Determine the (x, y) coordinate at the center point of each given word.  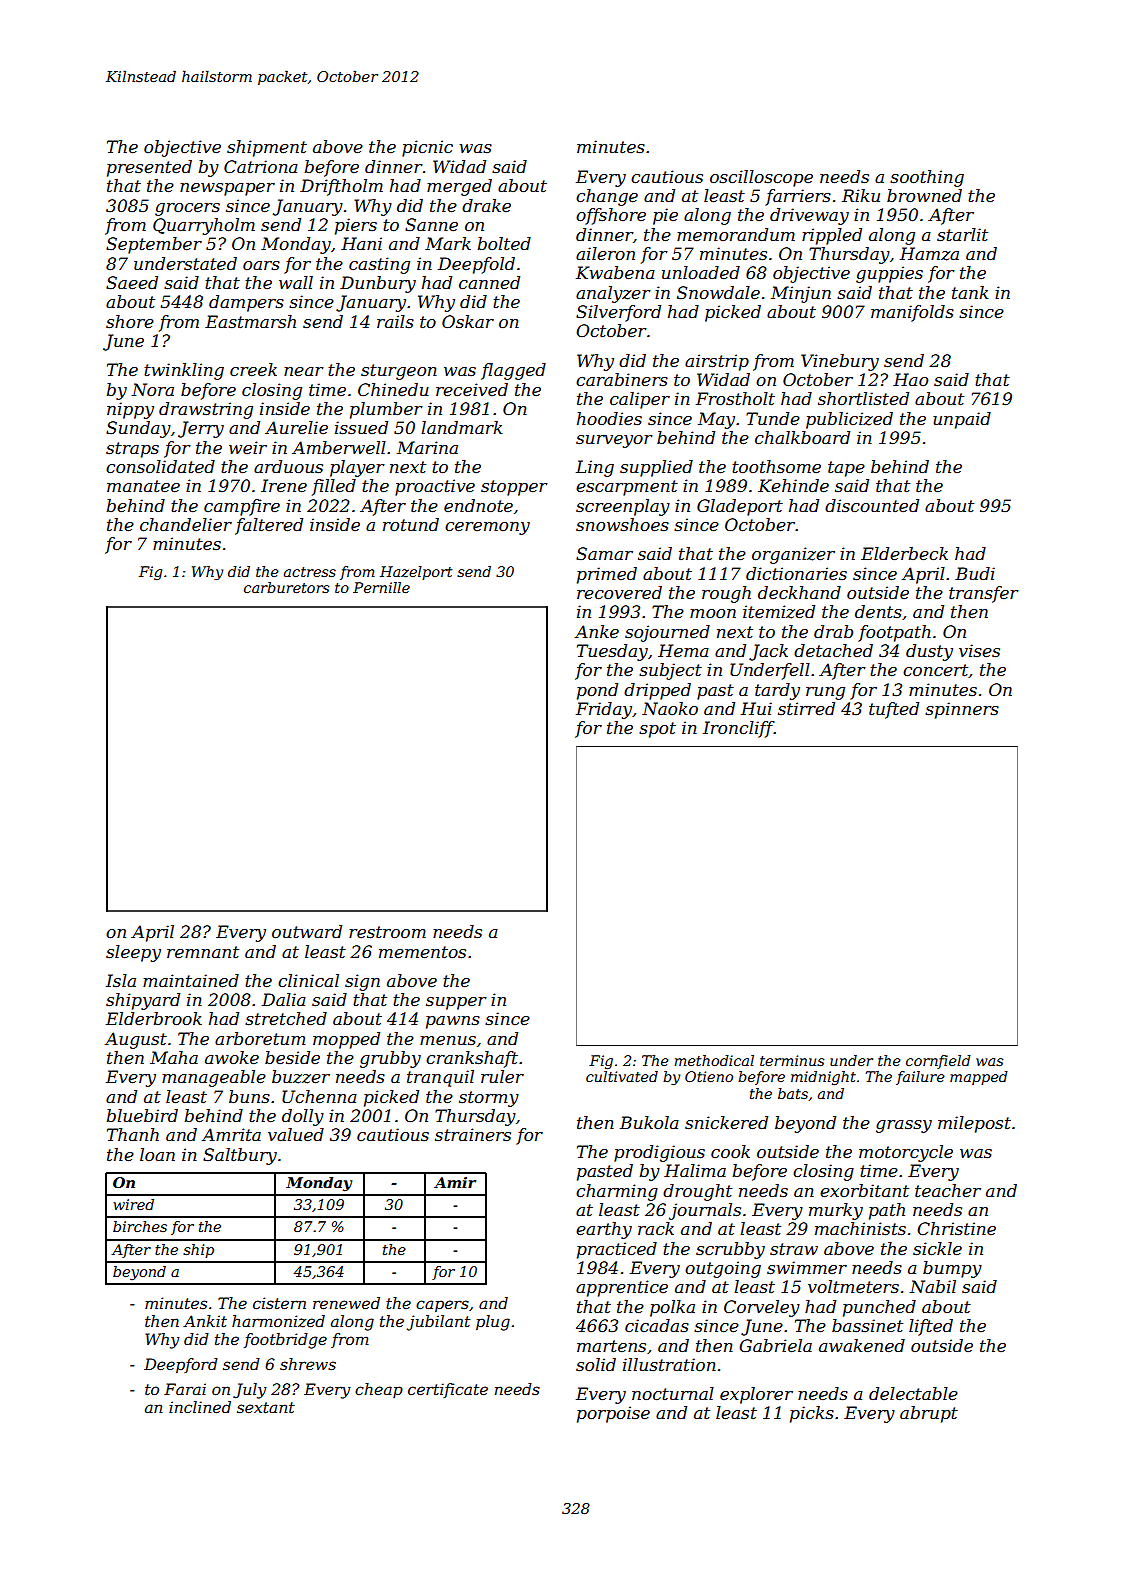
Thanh (133, 1134)
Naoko (670, 708)
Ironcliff (738, 729)
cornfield (938, 1062)
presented (149, 168)
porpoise (613, 1414)
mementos (422, 952)
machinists (860, 1228)
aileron (605, 253)
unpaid (962, 420)
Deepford (181, 1365)
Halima (695, 1170)
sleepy (133, 953)
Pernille (381, 587)
